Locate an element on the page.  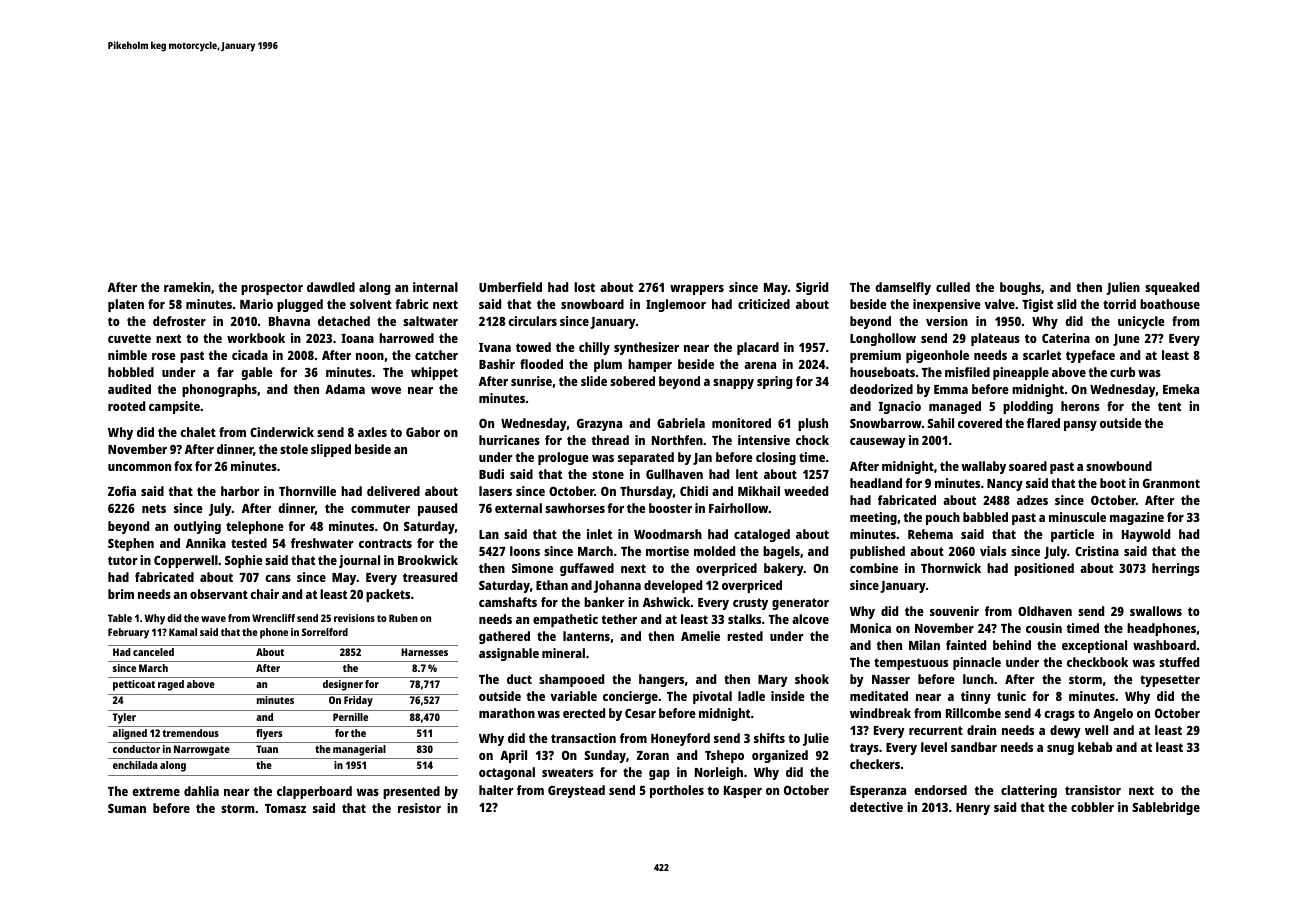
typesetter is located at coordinates (1170, 681).
